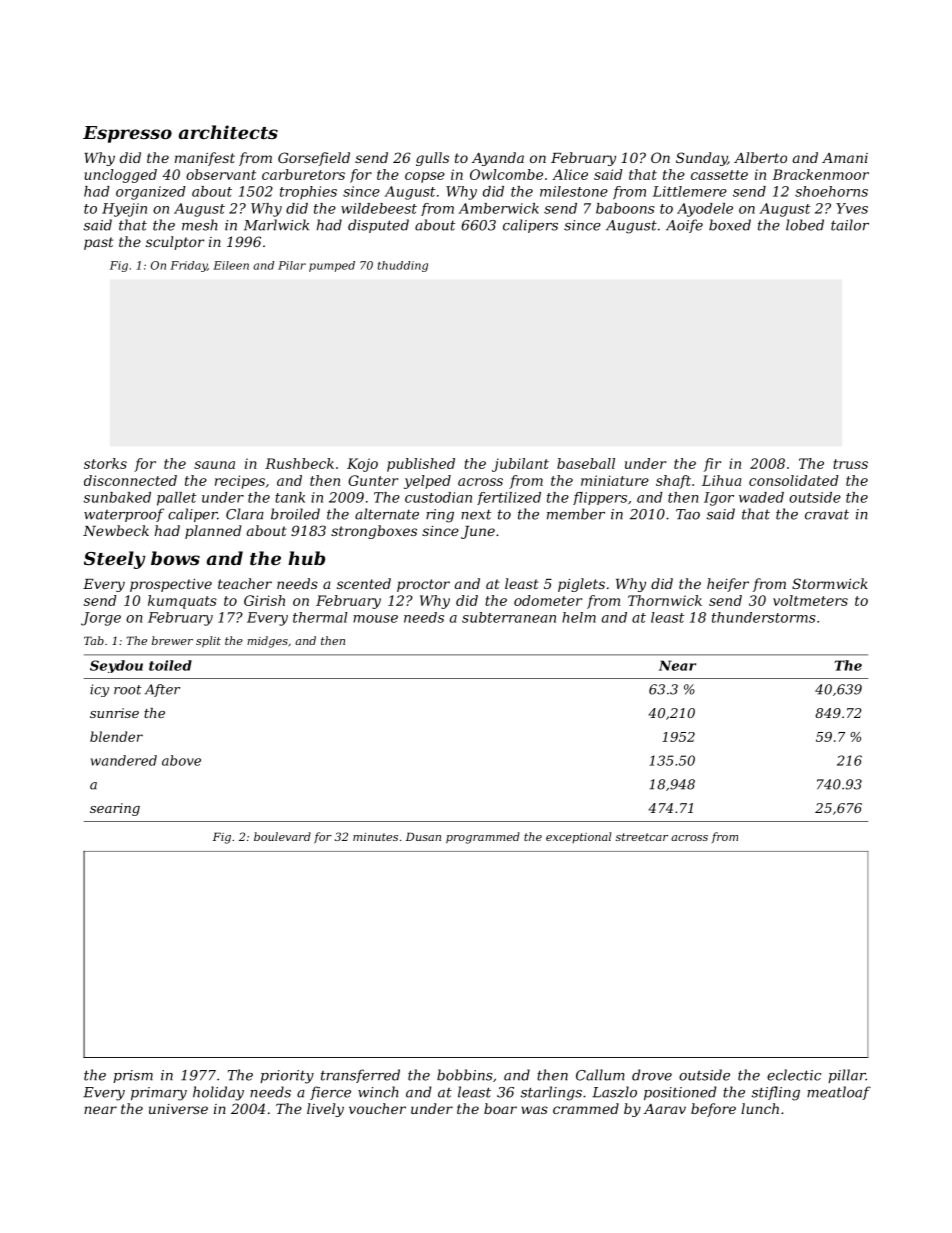  What do you see at coordinates (116, 736) in the screenshot?
I see `blender` at bounding box center [116, 736].
